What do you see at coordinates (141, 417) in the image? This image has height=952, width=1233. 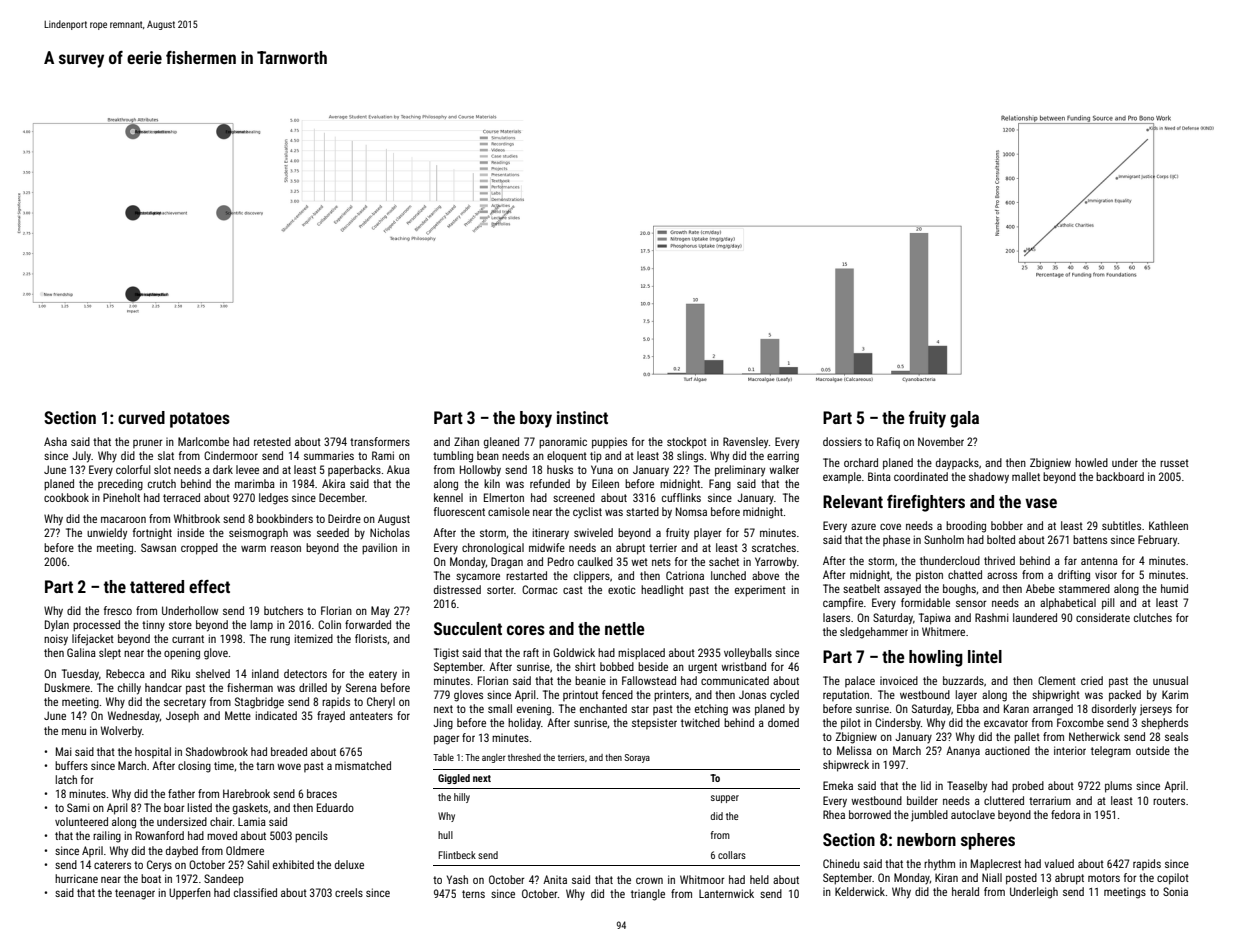 I see `curved` at bounding box center [141, 417].
